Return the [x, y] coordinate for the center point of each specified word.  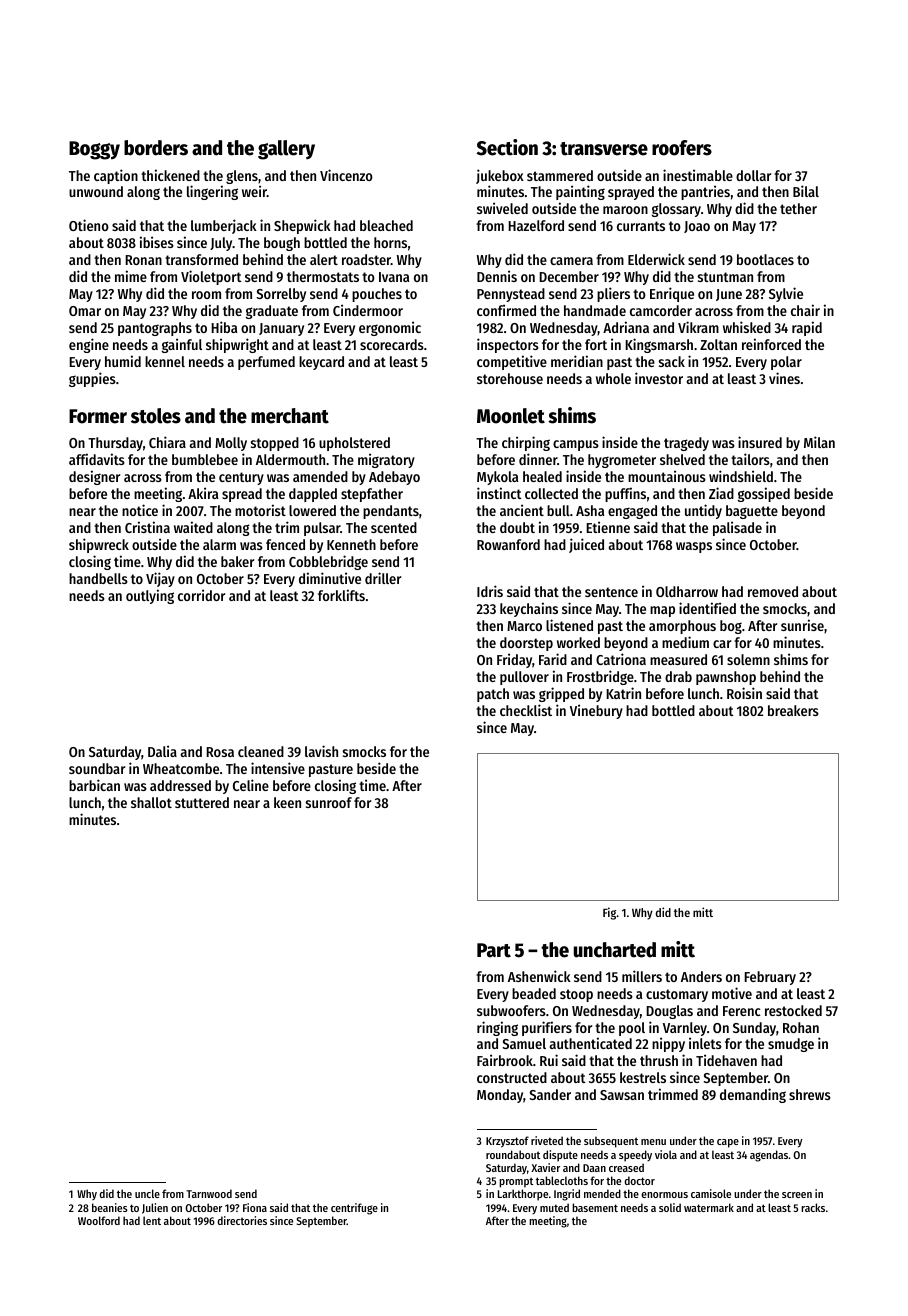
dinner [538, 459]
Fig [609, 913]
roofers [682, 148]
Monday [500, 1096]
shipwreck [99, 545]
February [770, 978]
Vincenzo [346, 175]
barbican [94, 785]
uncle [147, 1193]
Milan [819, 442]
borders [156, 148]
